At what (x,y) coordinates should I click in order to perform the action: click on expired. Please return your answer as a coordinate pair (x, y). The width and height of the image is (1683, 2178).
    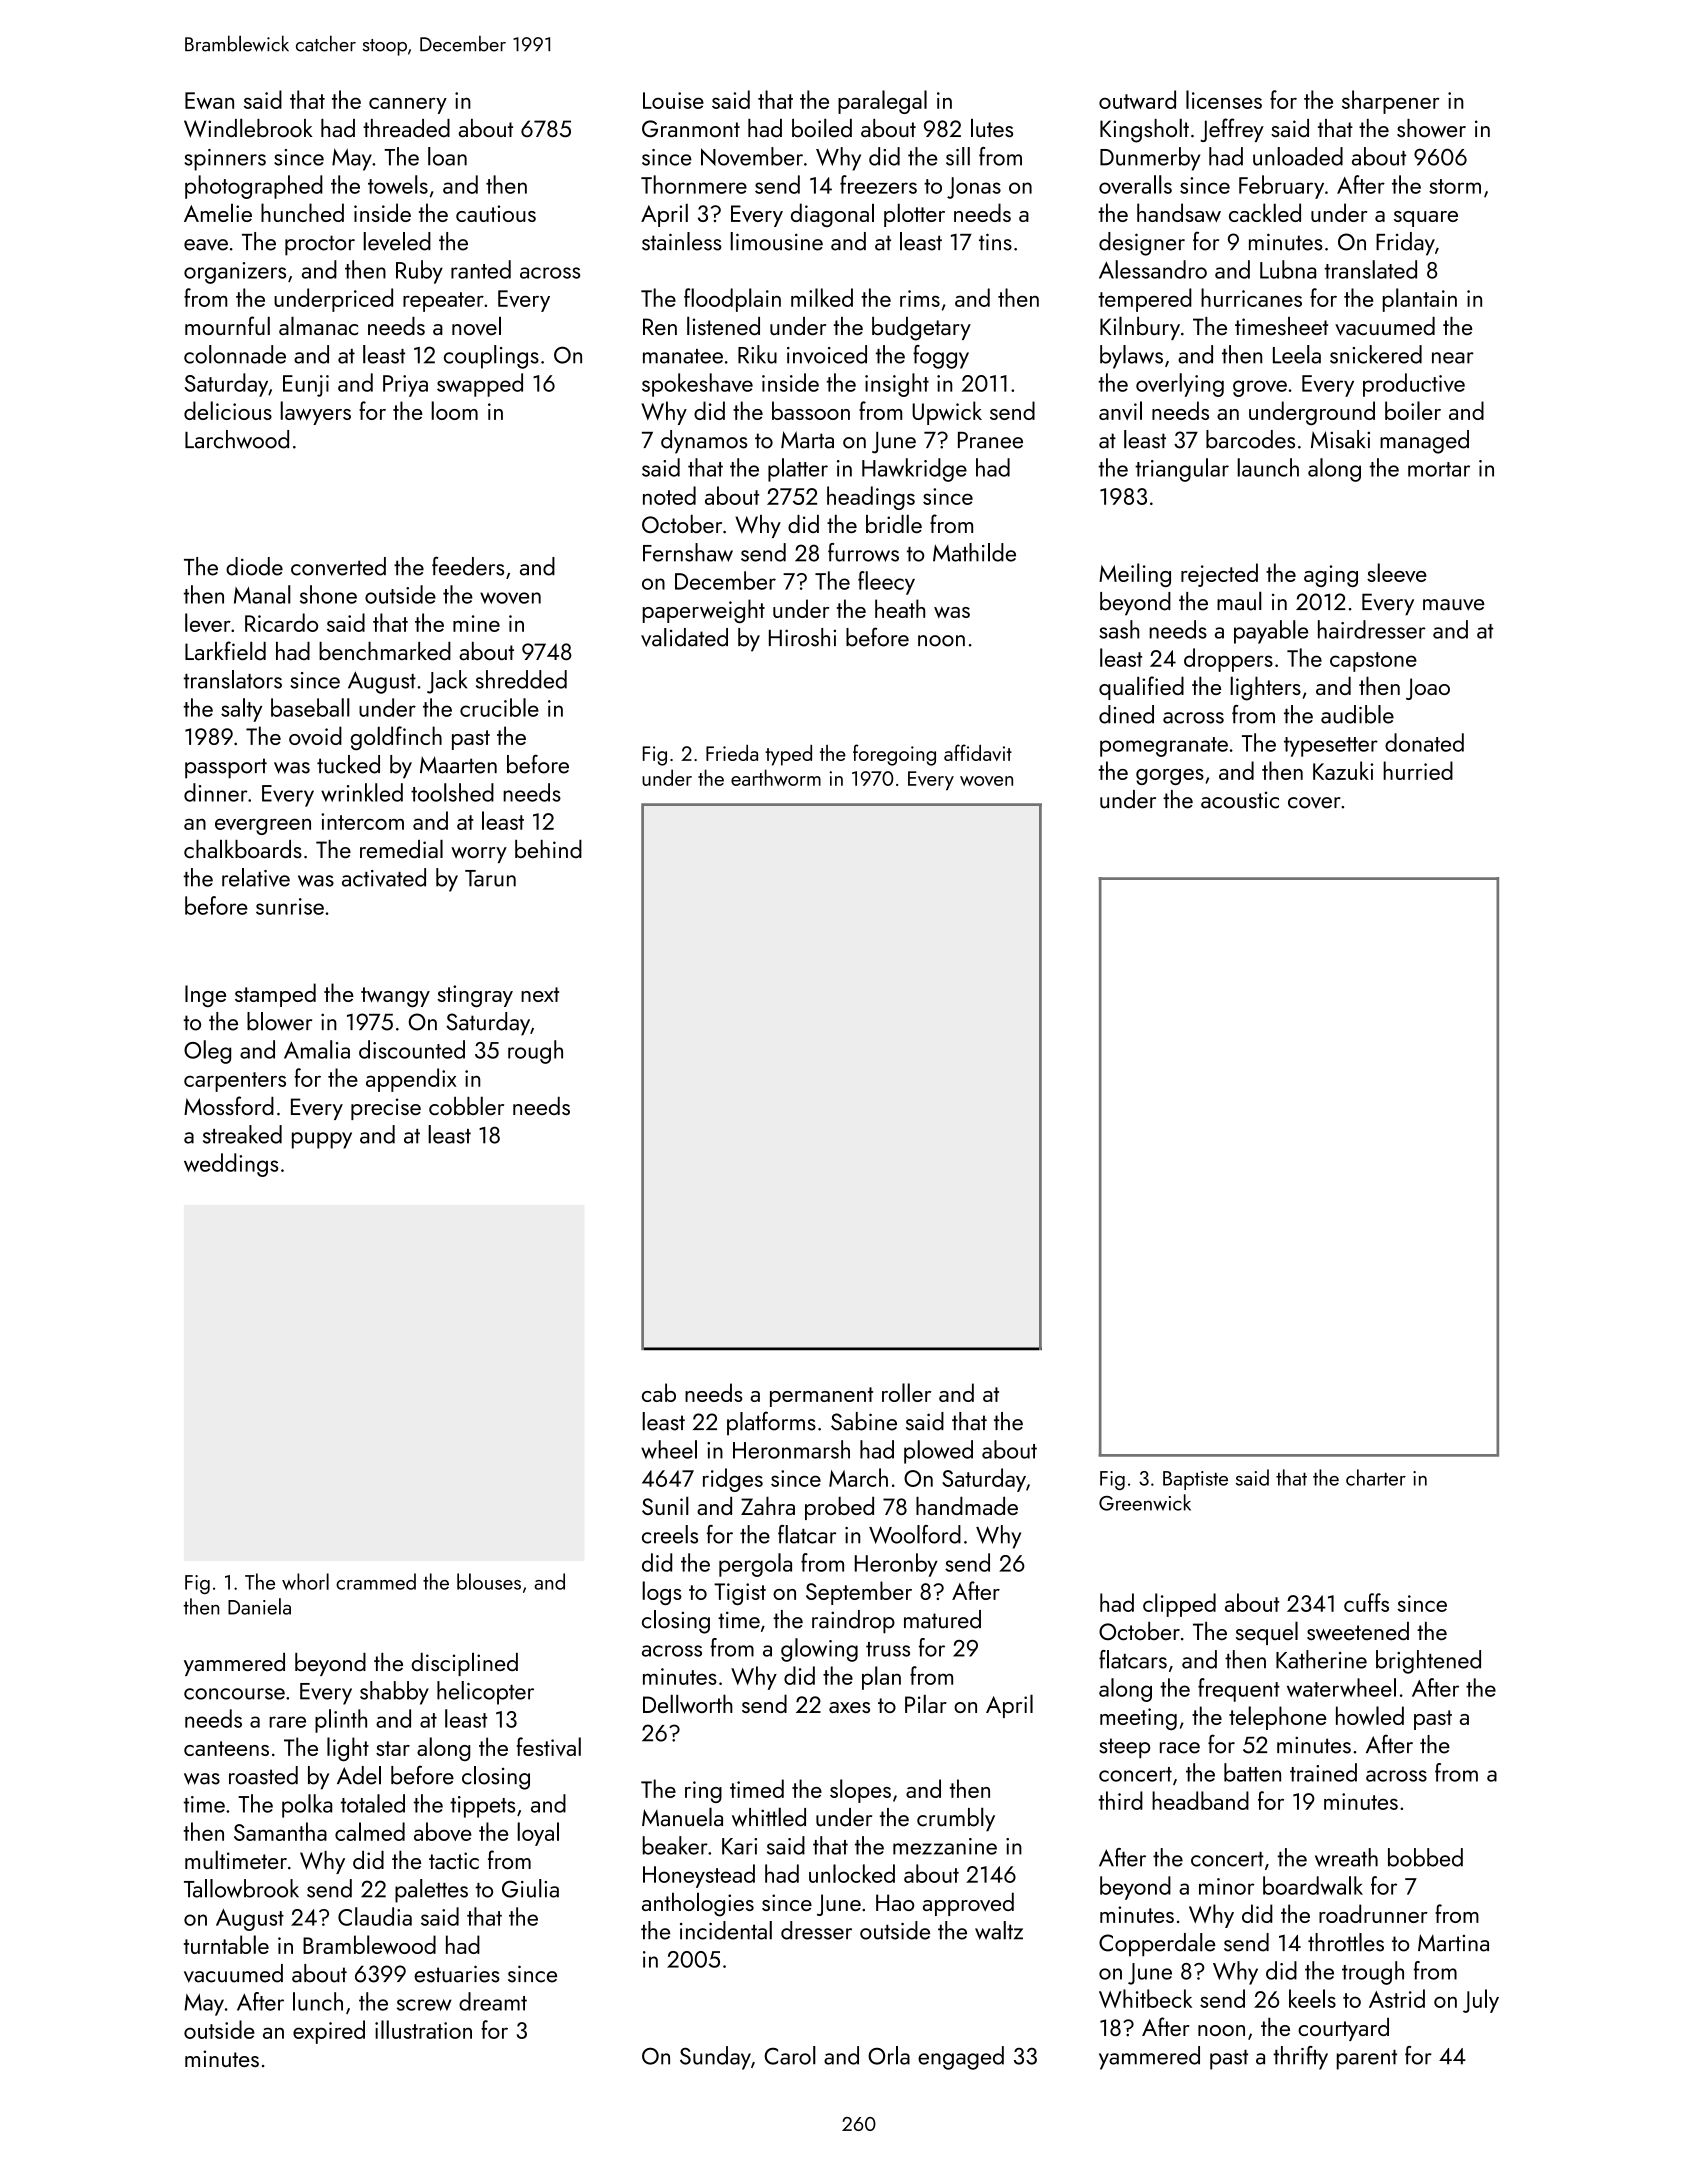
    Looking at the image, I should click on (329, 2032).
